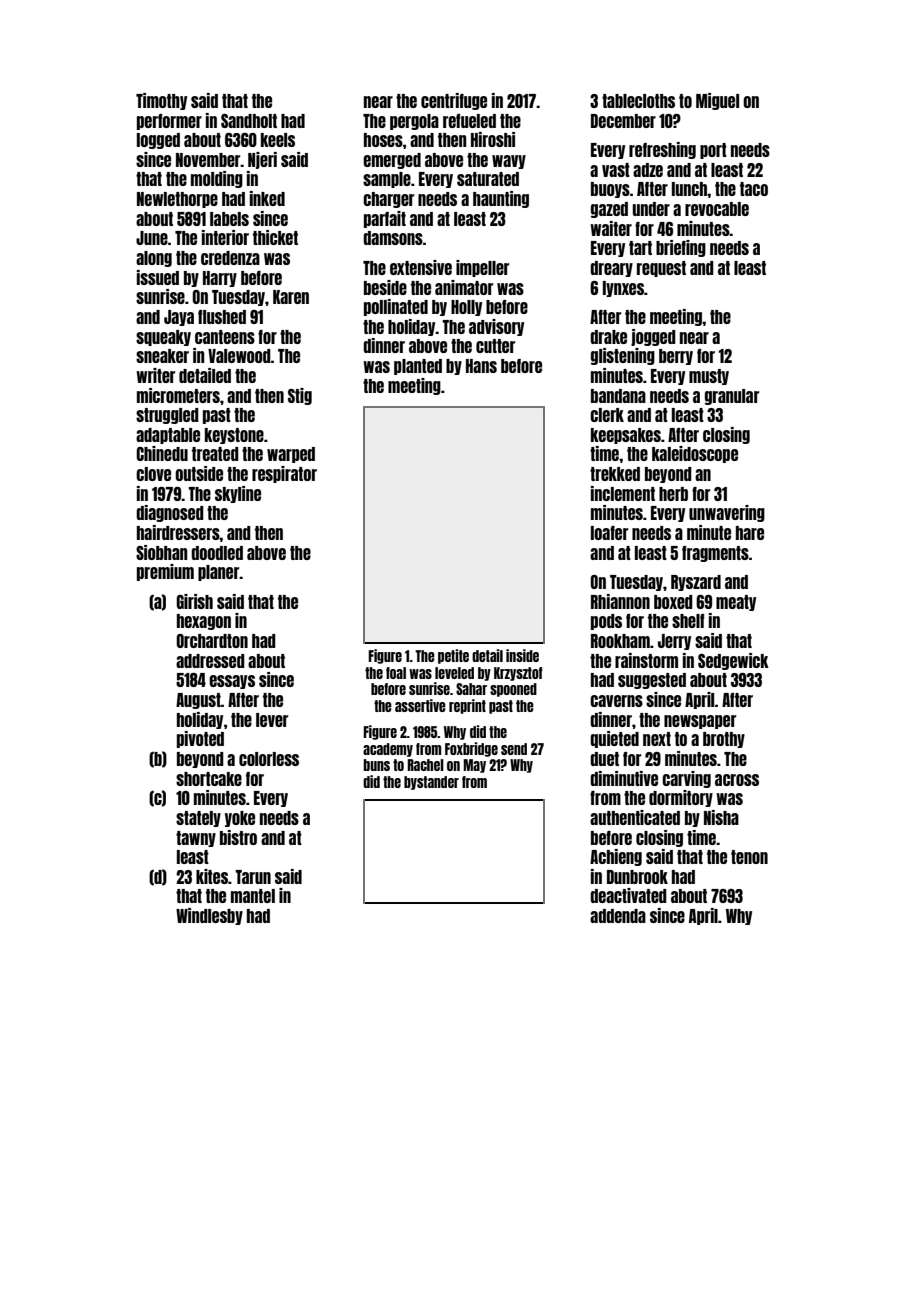 The width and height of the image is (908, 1316). What do you see at coordinates (396, 307) in the image?
I see `pollinated` at bounding box center [396, 307].
